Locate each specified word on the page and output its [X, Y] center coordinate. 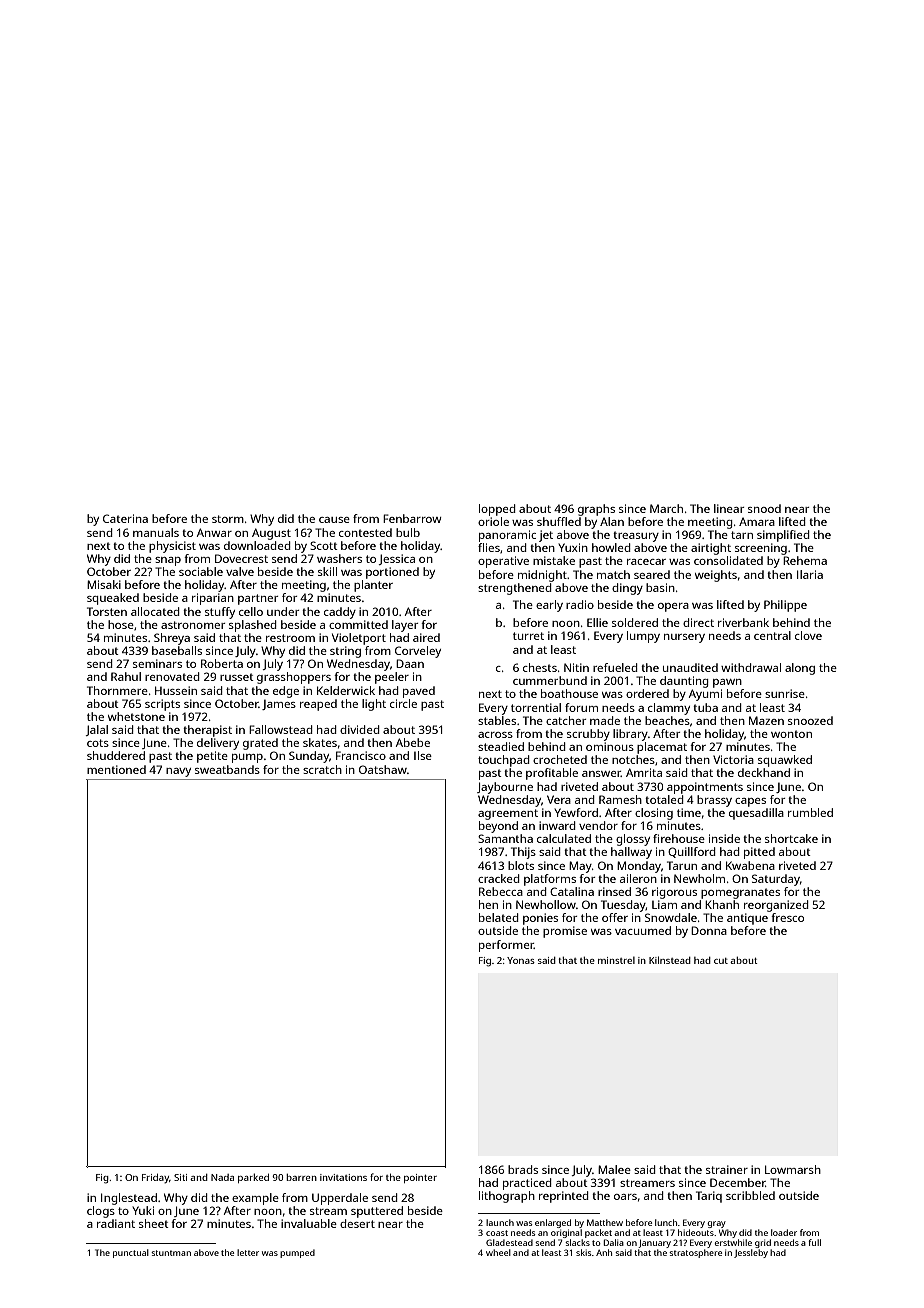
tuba [705, 707]
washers [339, 558]
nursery [684, 638]
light [374, 705]
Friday [155, 1178]
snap [168, 561]
